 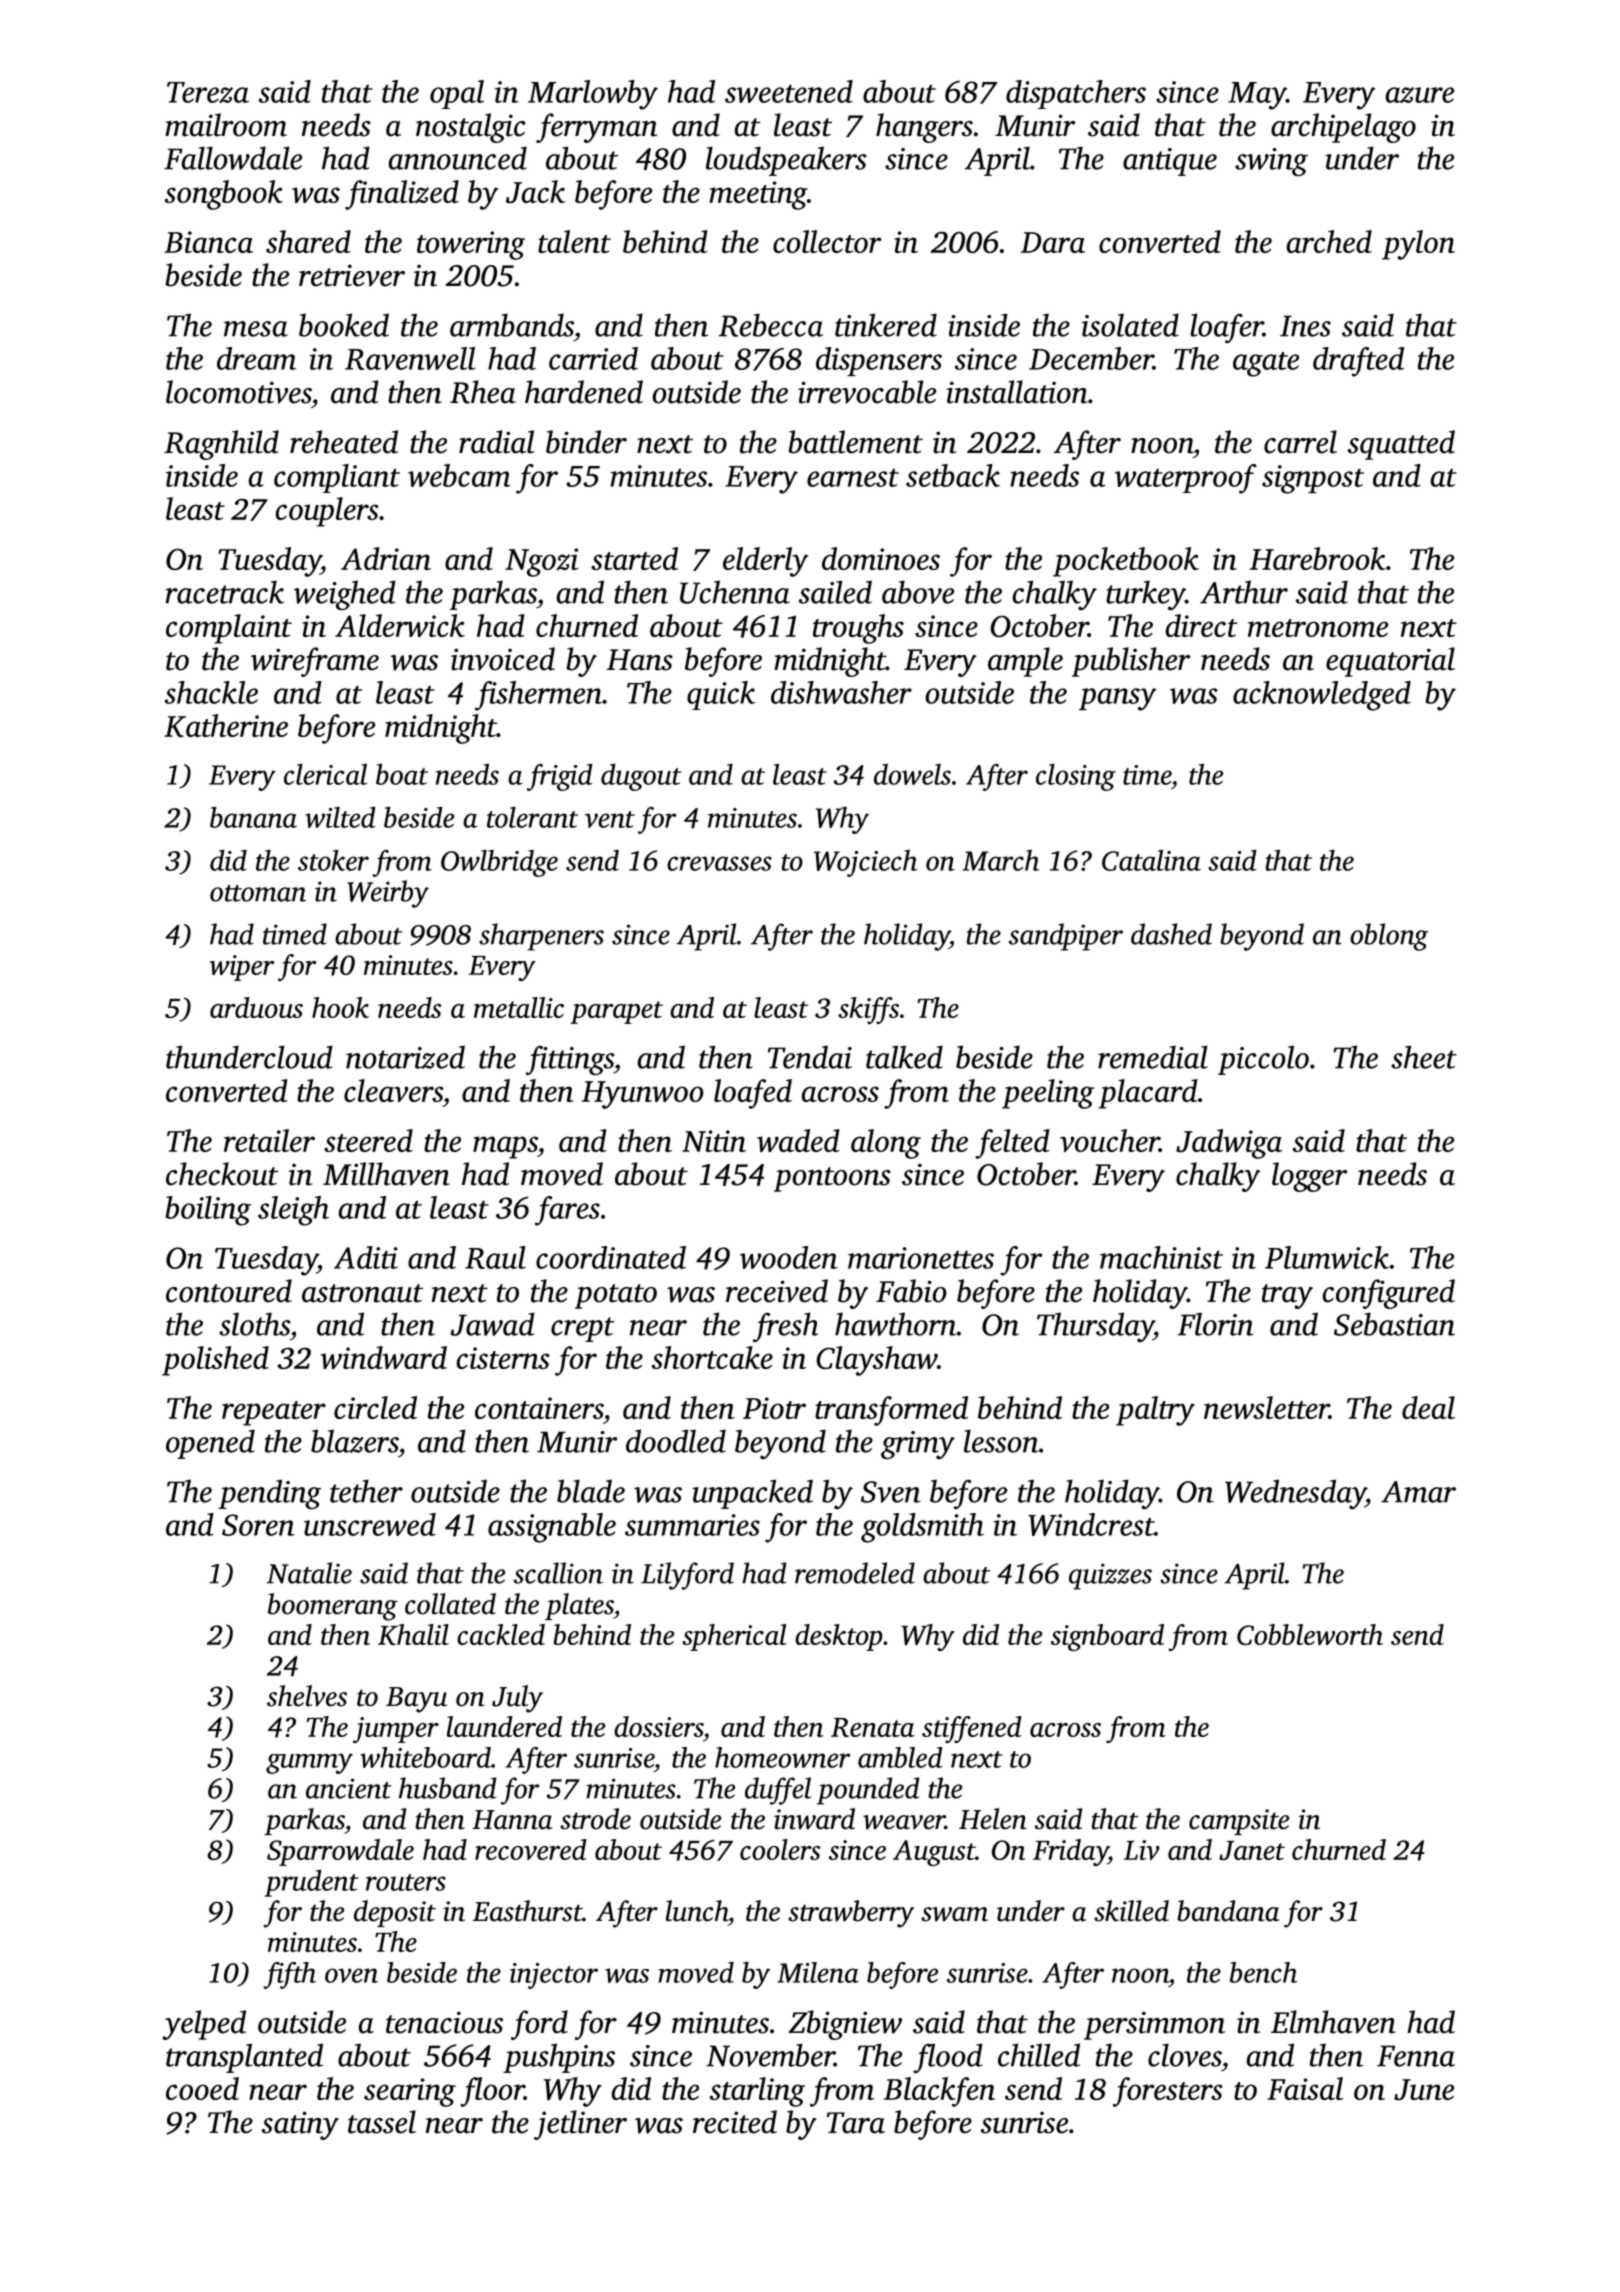 What do you see at coordinates (471, 245) in the screenshot?
I see `towering` at bounding box center [471, 245].
